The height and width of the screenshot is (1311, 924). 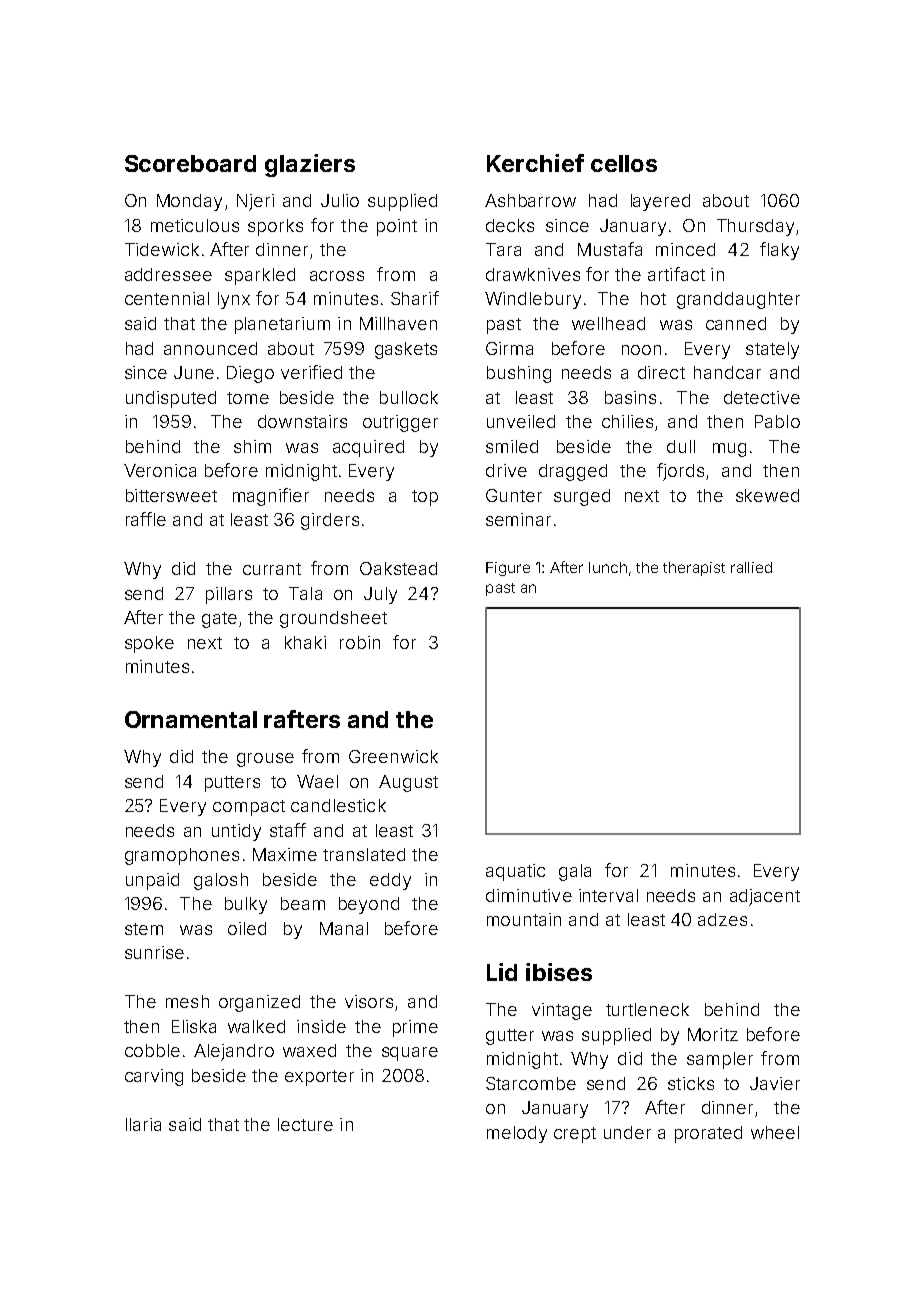 What do you see at coordinates (275, 227) in the screenshot?
I see `sporks` at bounding box center [275, 227].
